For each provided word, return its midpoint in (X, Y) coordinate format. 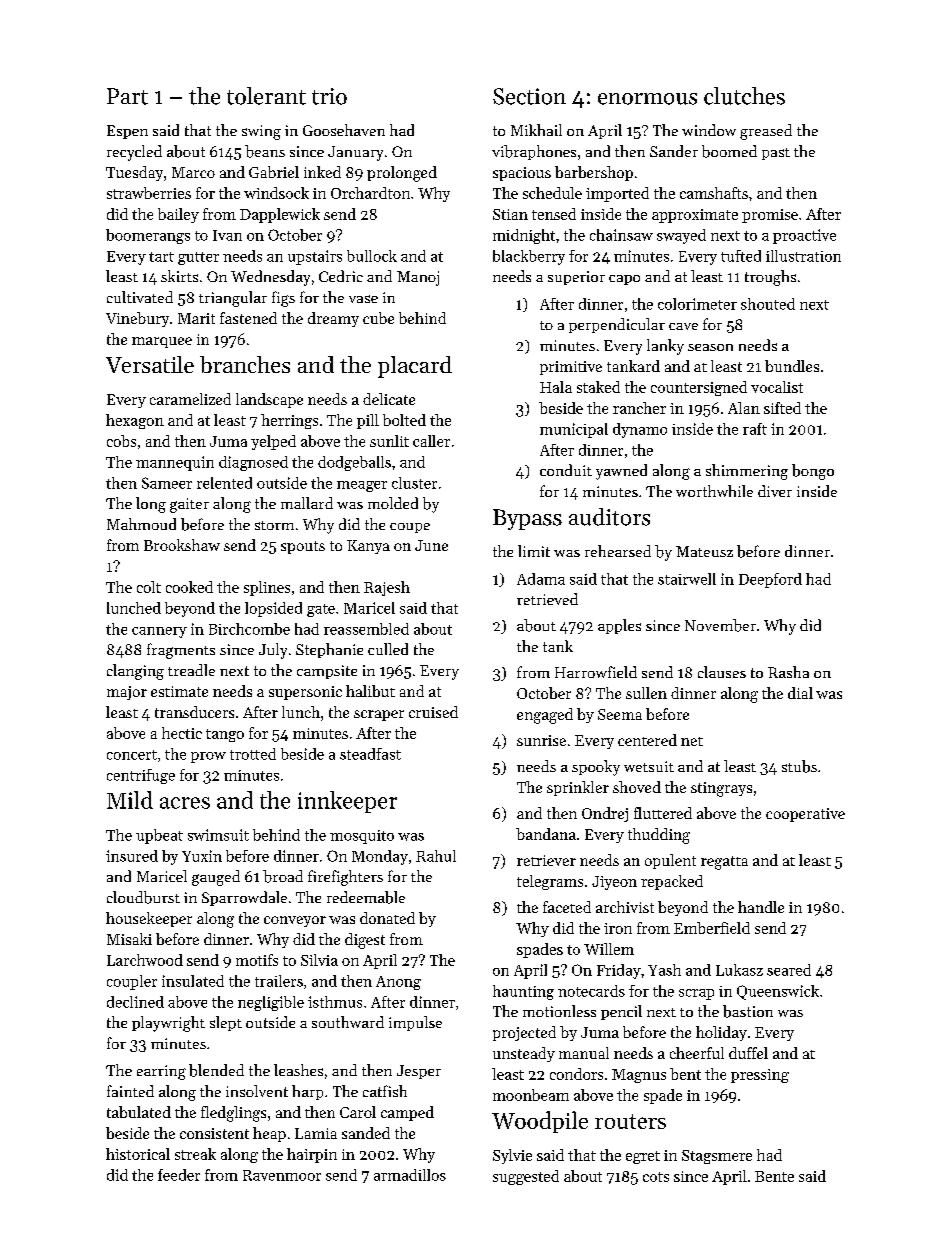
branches (245, 364)
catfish (385, 1091)
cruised (433, 712)
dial (800, 693)
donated (387, 918)
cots (656, 1177)
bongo (813, 472)
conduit (566, 470)
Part (127, 96)
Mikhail (536, 130)
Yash (664, 970)
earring (161, 1072)
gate (321, 610)
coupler (132, 982)
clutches (744, 96)
